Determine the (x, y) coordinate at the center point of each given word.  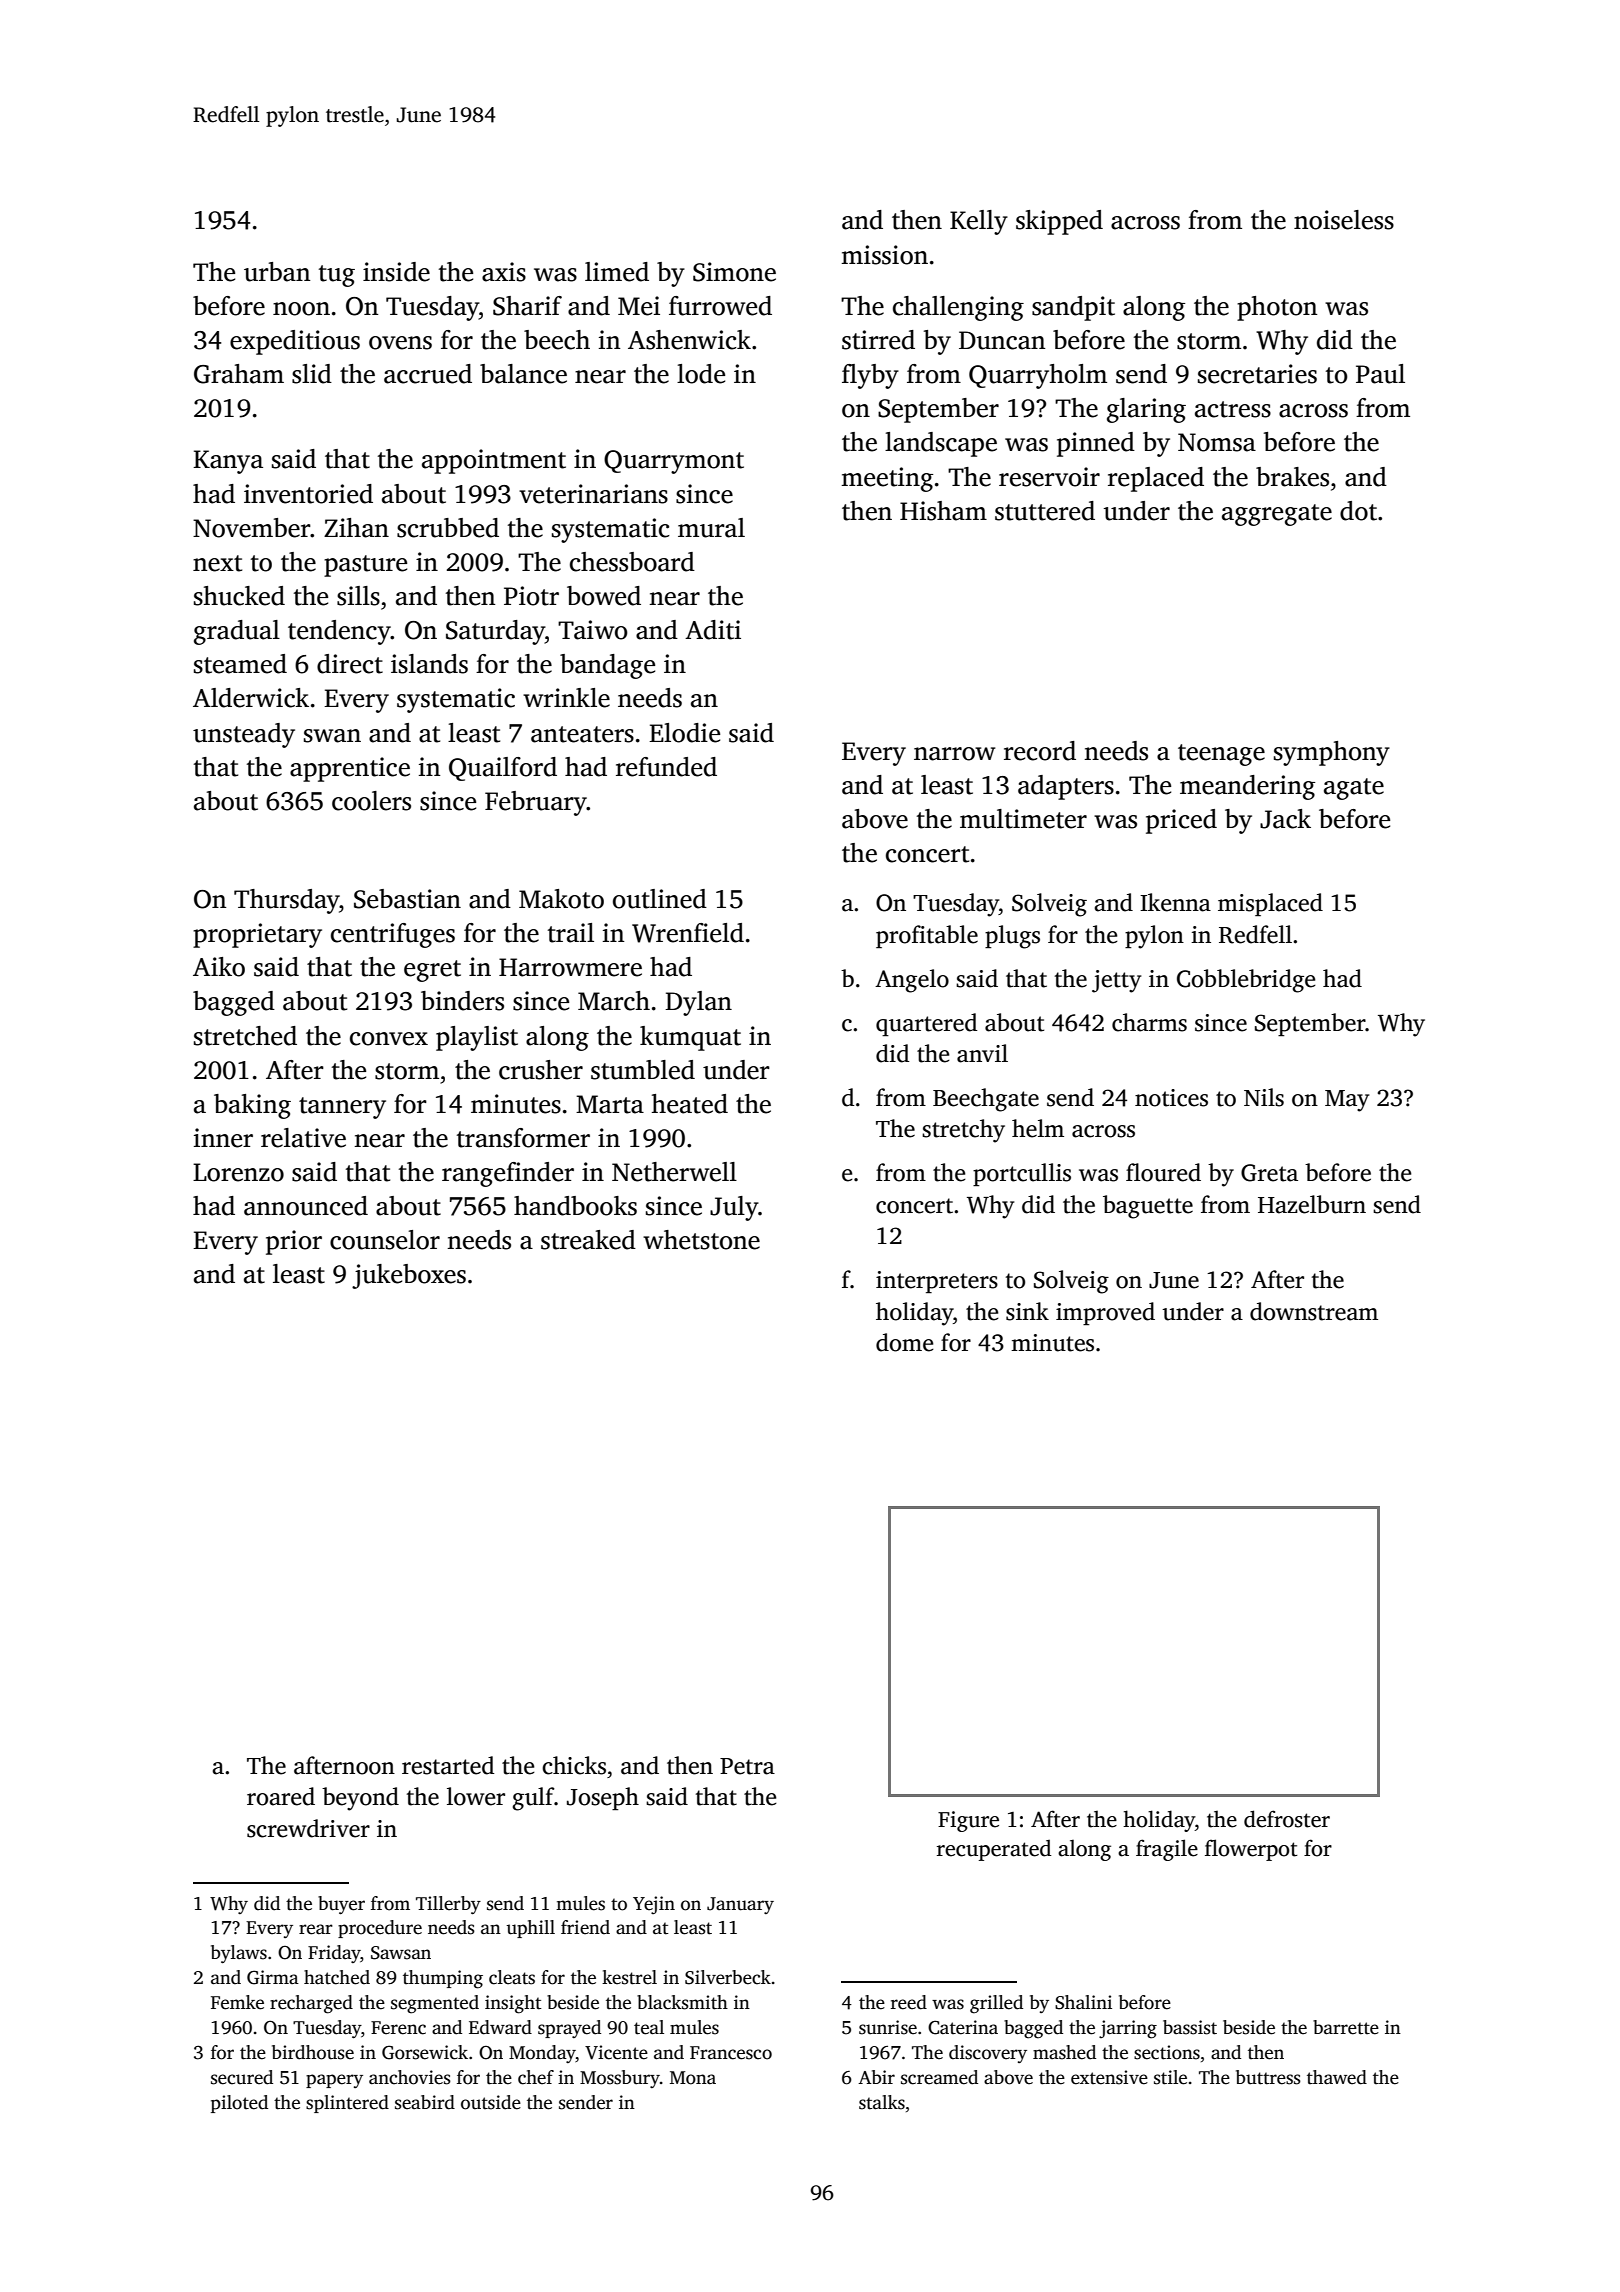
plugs (1012, 937)
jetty (1116, 981)
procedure (380, 1929)
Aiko (219, 967)
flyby (870, 376)
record (1040, 751)
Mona (693, 2078)
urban (277, 272)
